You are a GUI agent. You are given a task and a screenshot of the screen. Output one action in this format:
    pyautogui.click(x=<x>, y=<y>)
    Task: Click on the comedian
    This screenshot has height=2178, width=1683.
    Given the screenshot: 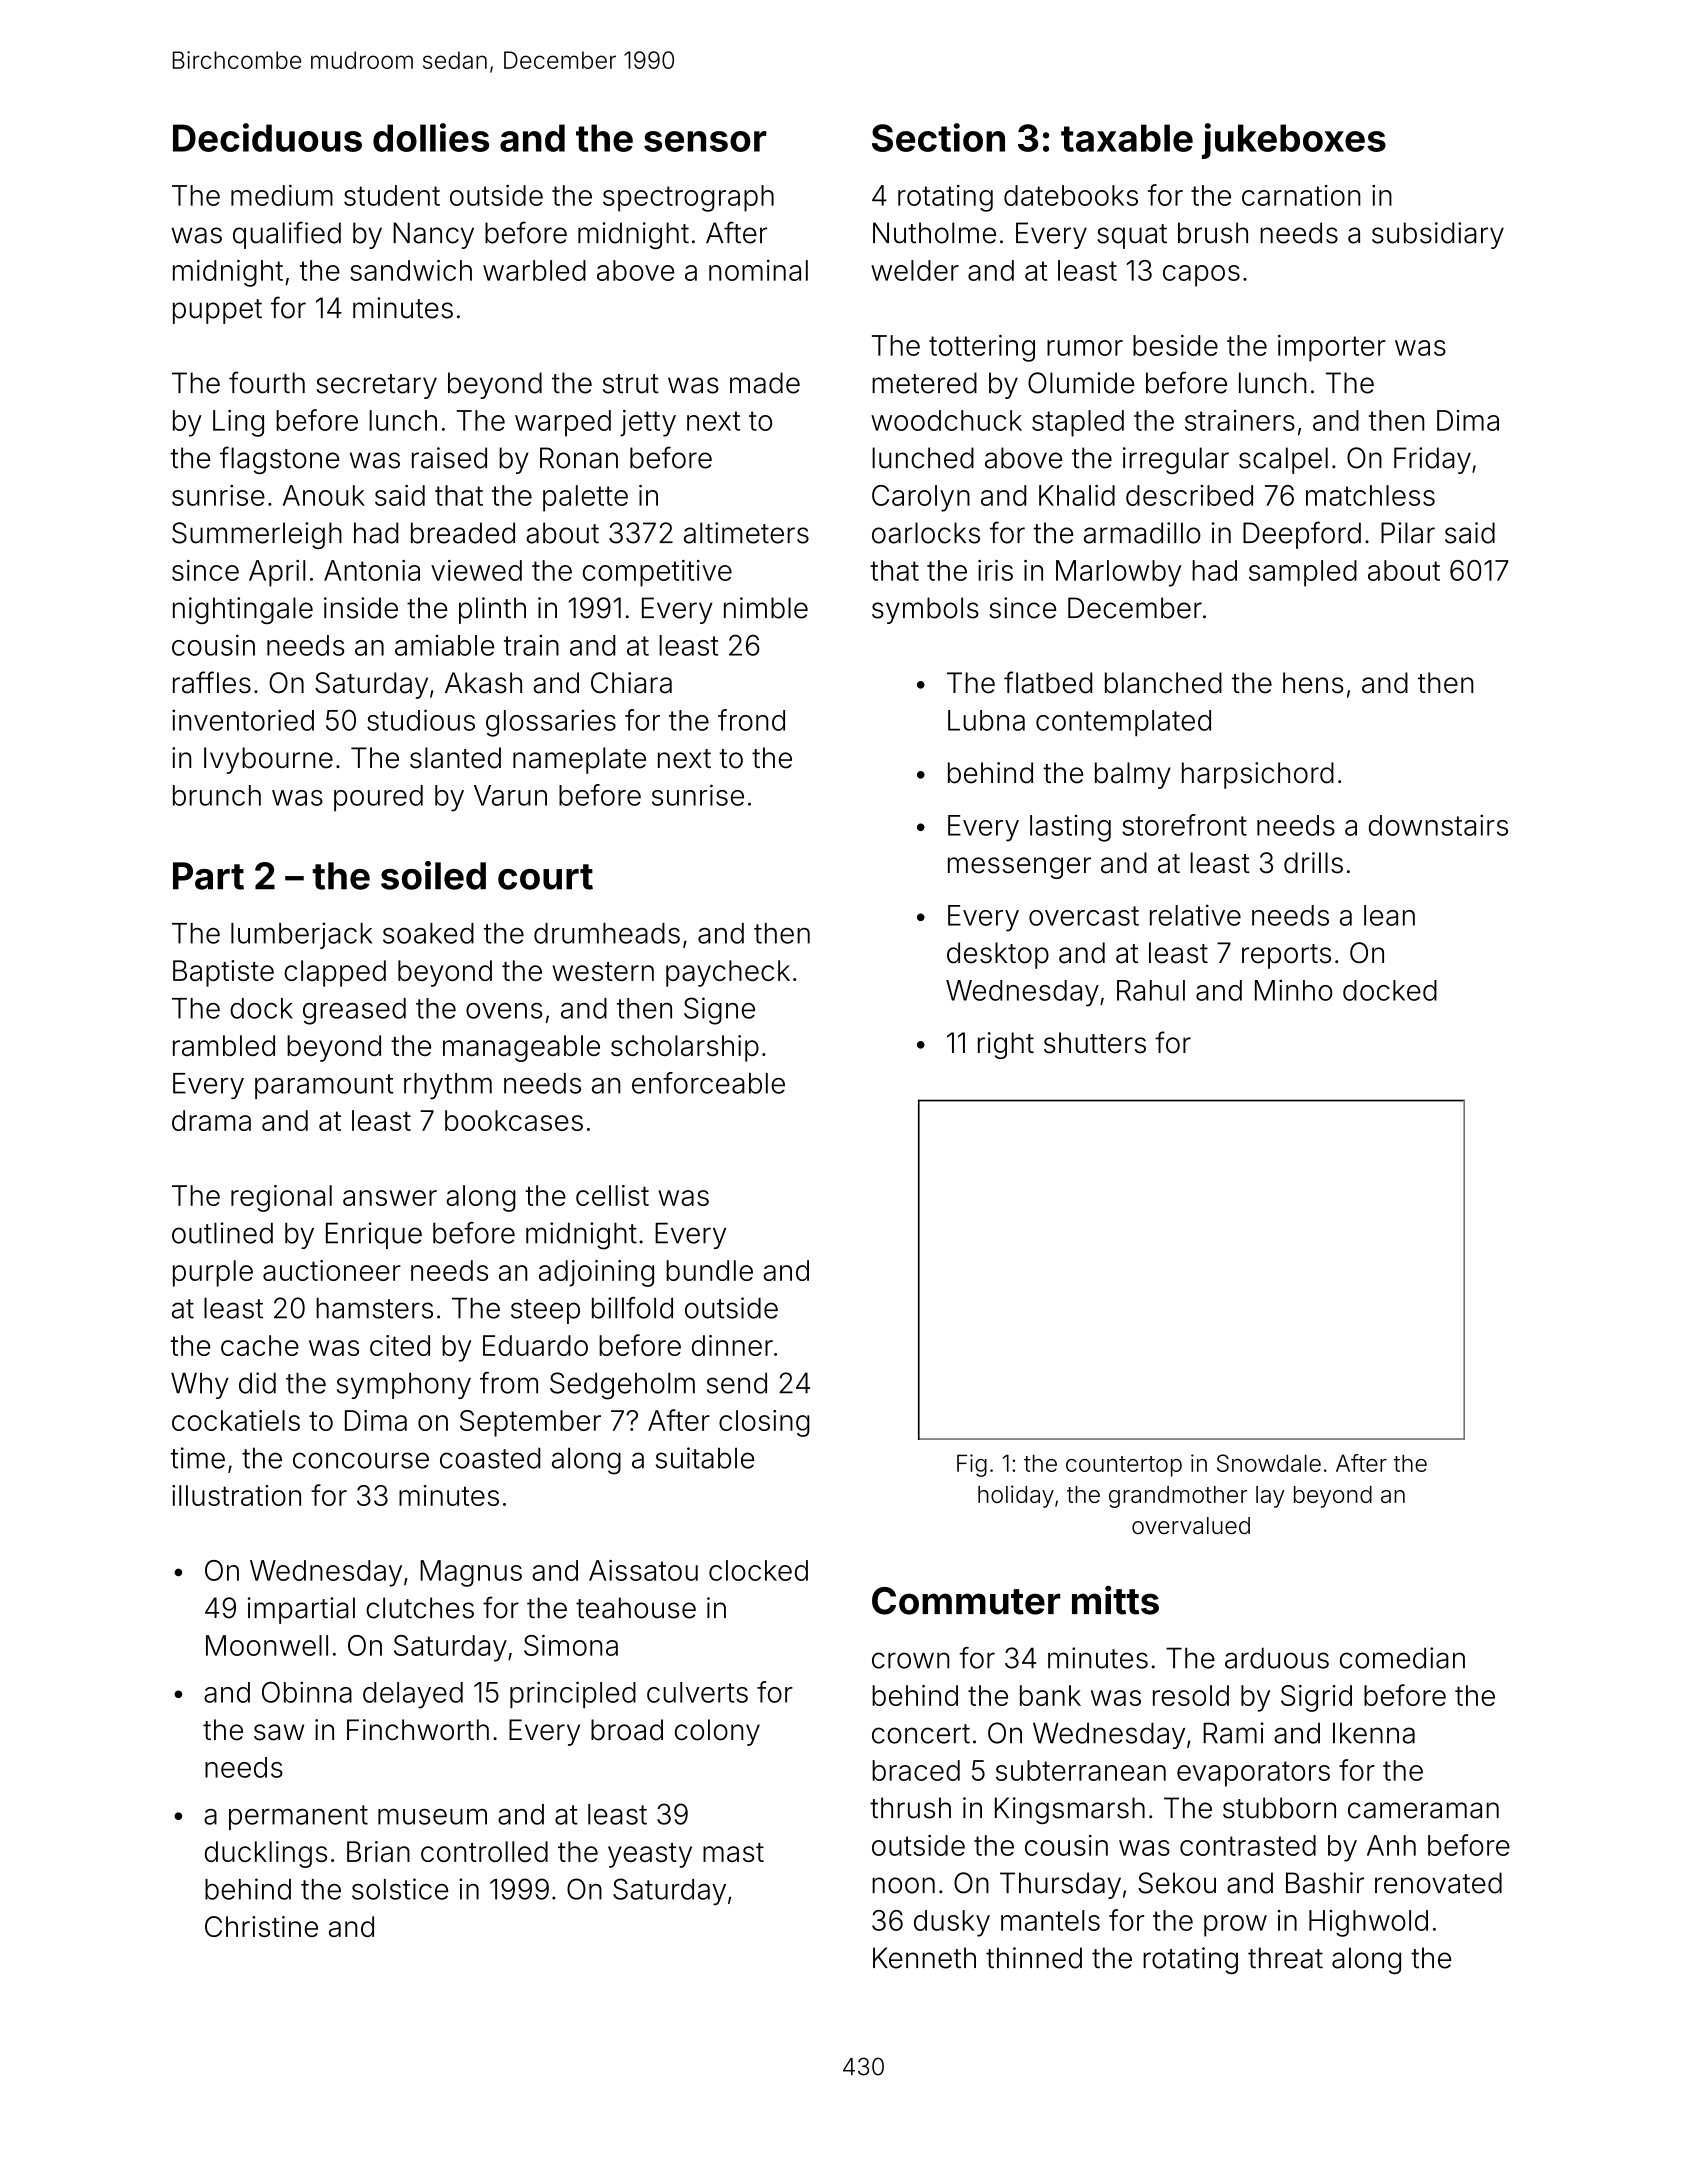 What is the action you would take?
    pyautogui.click(x=1402, y=1658)
